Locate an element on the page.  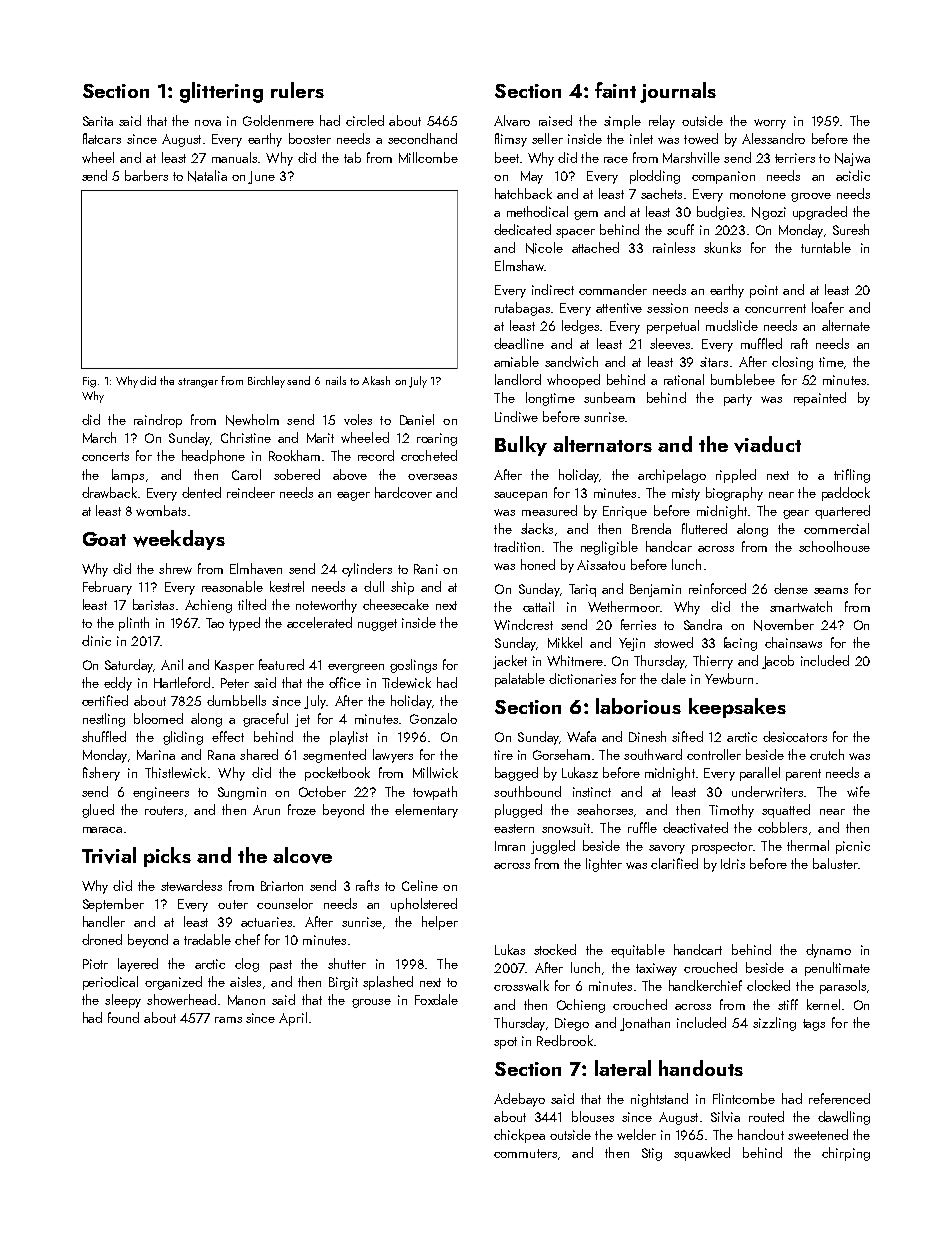
Rani is located at coordinates (426, 569).
